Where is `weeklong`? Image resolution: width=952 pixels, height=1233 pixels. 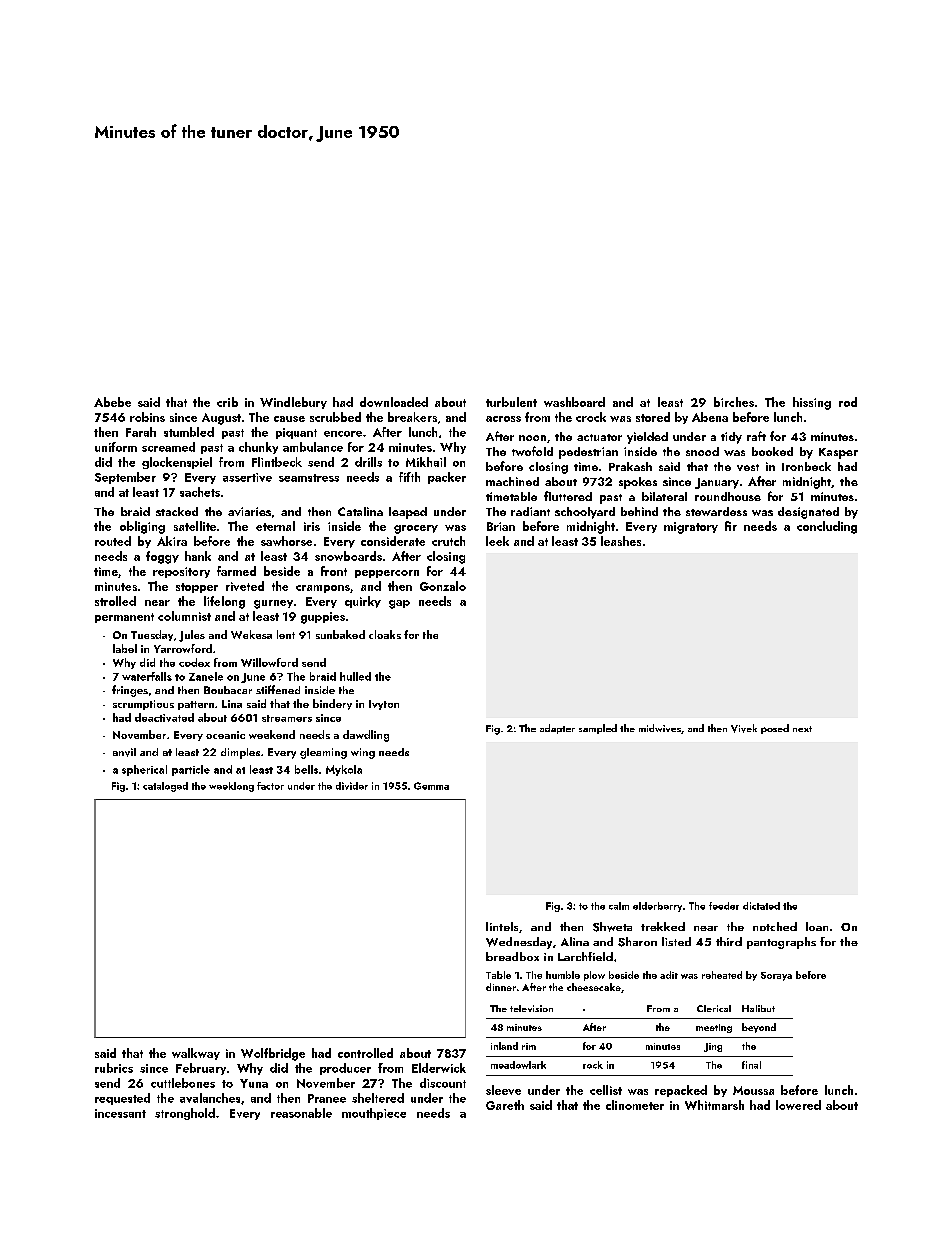
weeklong is located at coordinates (231, 787).
